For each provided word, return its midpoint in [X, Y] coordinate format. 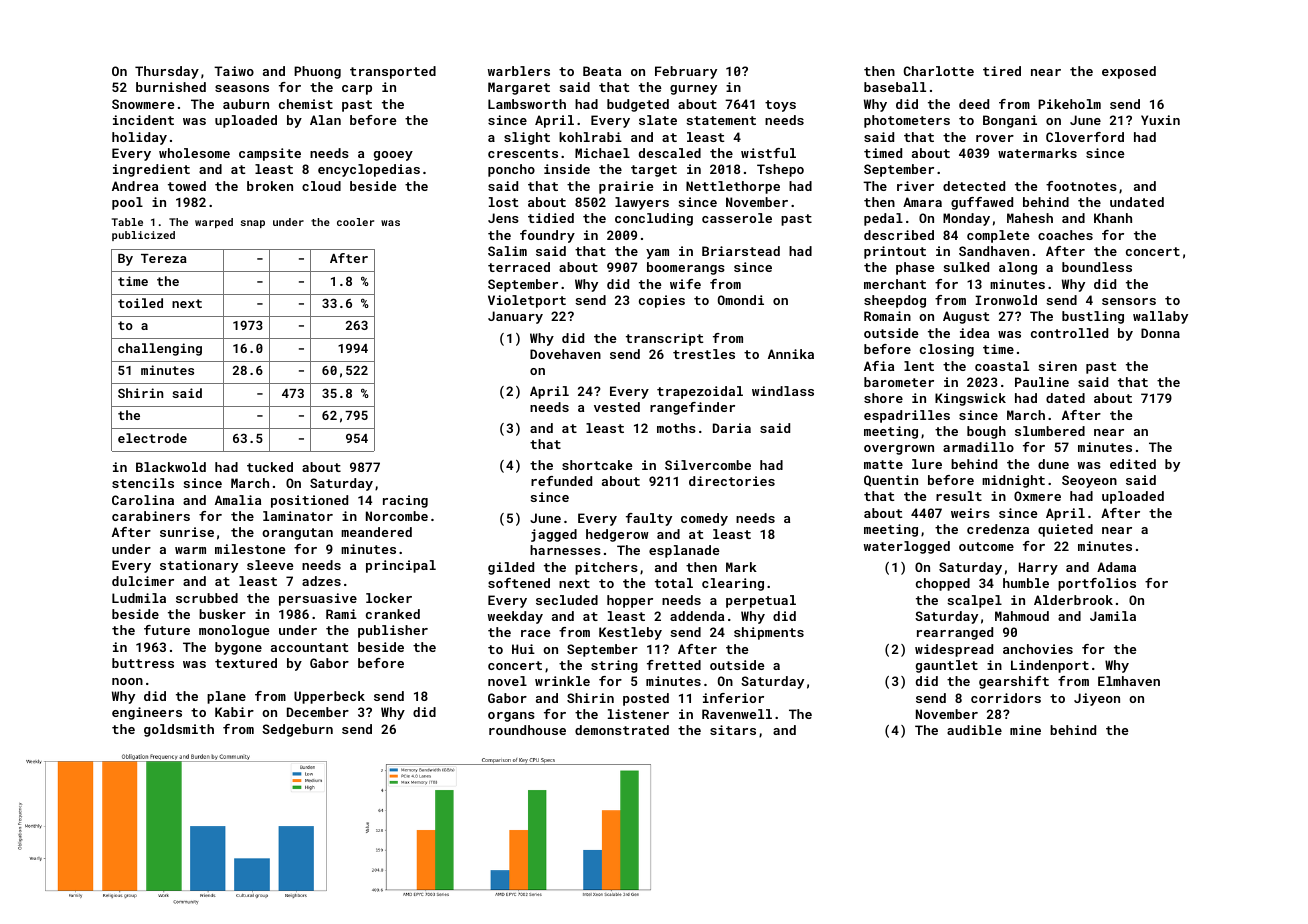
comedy [704, 519]
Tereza [164, 258]
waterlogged [907, 547]
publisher [393, 631]
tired [1002, 71]
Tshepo [780, 170]
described [899, 235]
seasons [242, 88]
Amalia [238, 500]
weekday [515, 617]
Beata [602, 71]
